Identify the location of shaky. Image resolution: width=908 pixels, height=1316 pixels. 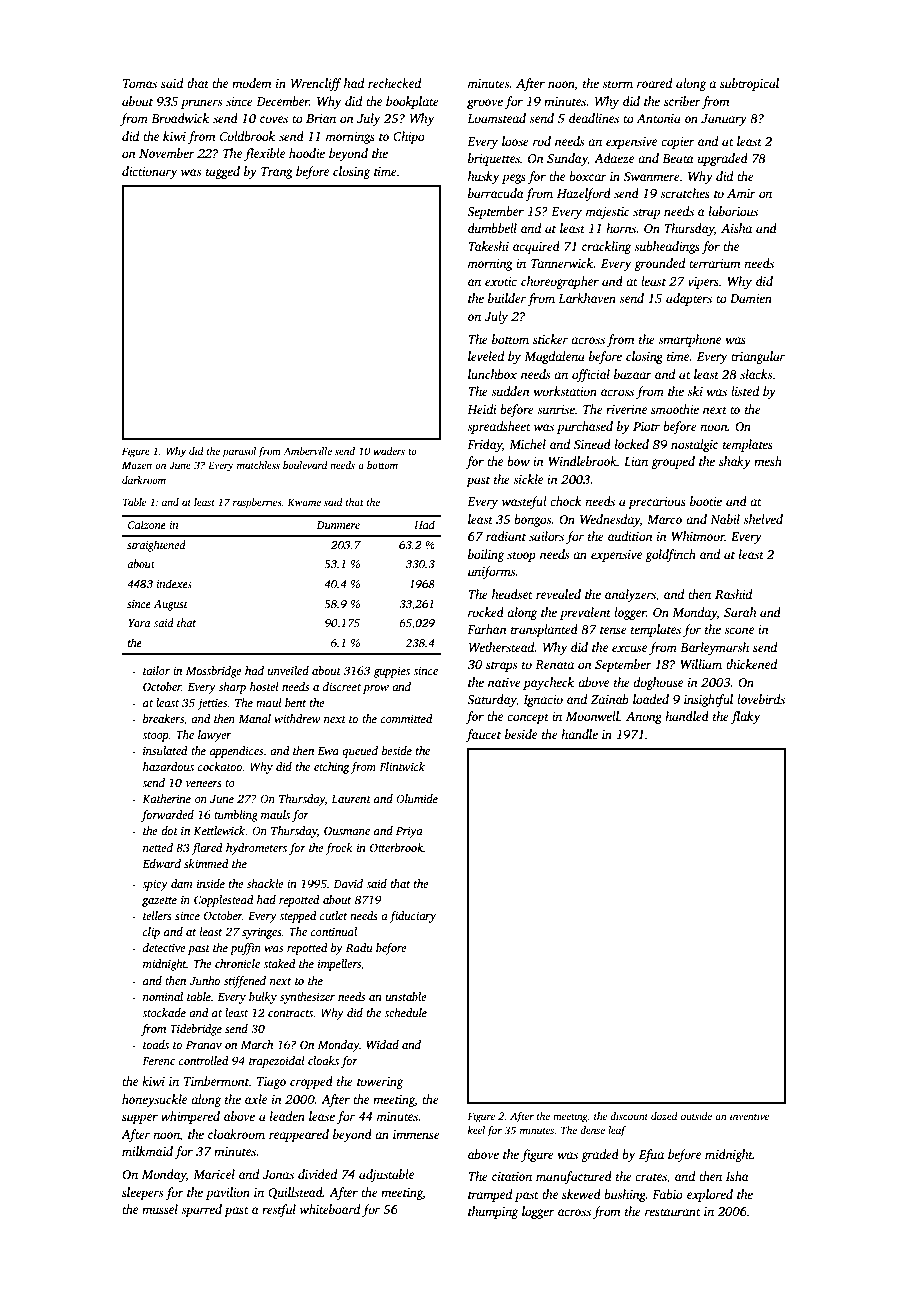
(735, 462).
